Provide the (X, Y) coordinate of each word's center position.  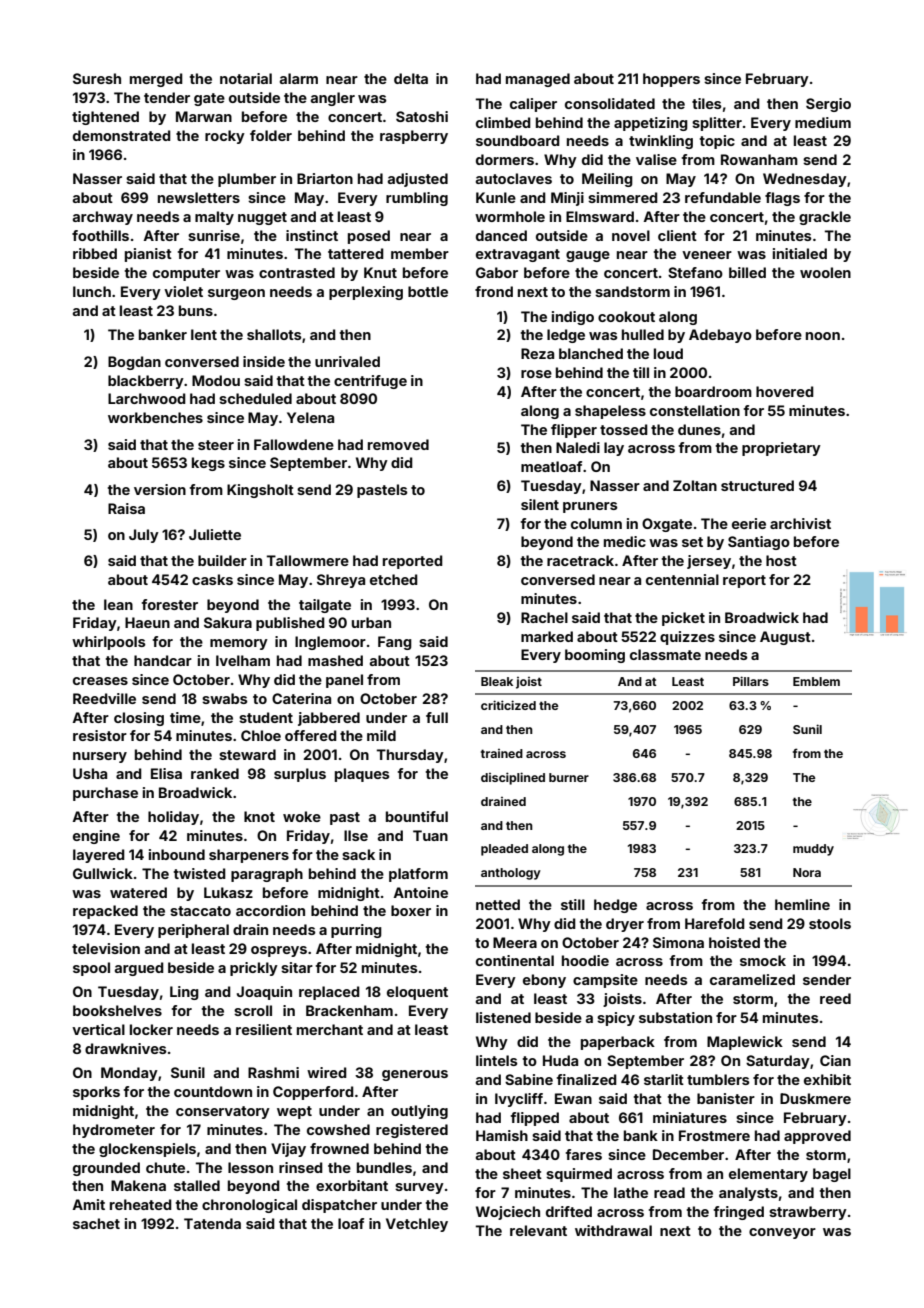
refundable (723, 197)
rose (536, 374)
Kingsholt (260, 491)
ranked (215, 773)
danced (501, 235)
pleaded (504, 850)
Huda (560, 1060)
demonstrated (122, 135)
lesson (250, 1167)
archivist (800, 523)
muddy (813, 850)
